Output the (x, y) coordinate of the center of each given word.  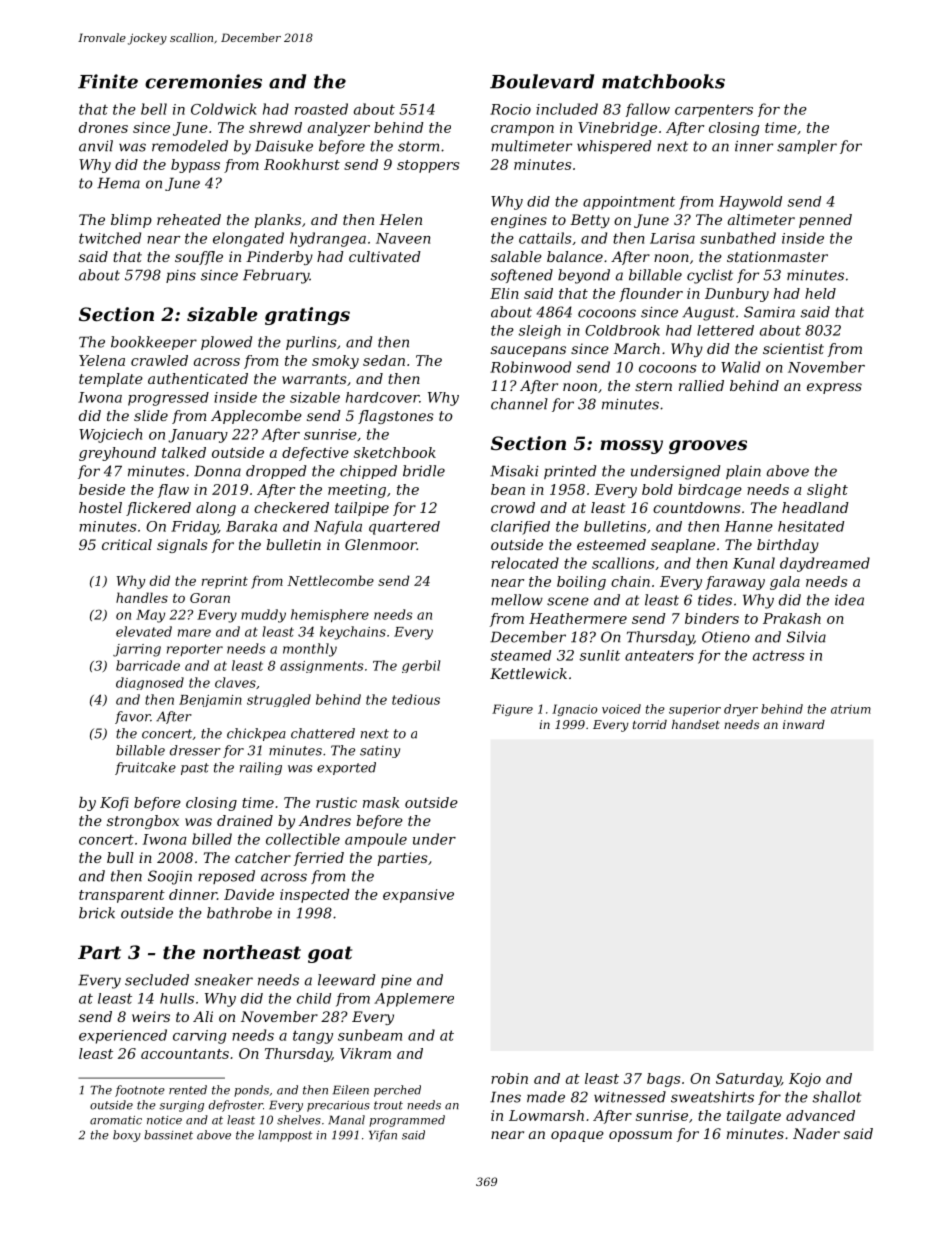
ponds (251, 1091)
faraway (735, 583)
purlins (311, 343)
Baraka (251, 526)
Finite (108, 81)
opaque (577, 1136)
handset (696, 724)
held (820, 293)
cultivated (385, 256)
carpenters (714, 111)
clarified (520, 528)
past (195, 769)
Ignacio (574, 710)
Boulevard (542, 81)
